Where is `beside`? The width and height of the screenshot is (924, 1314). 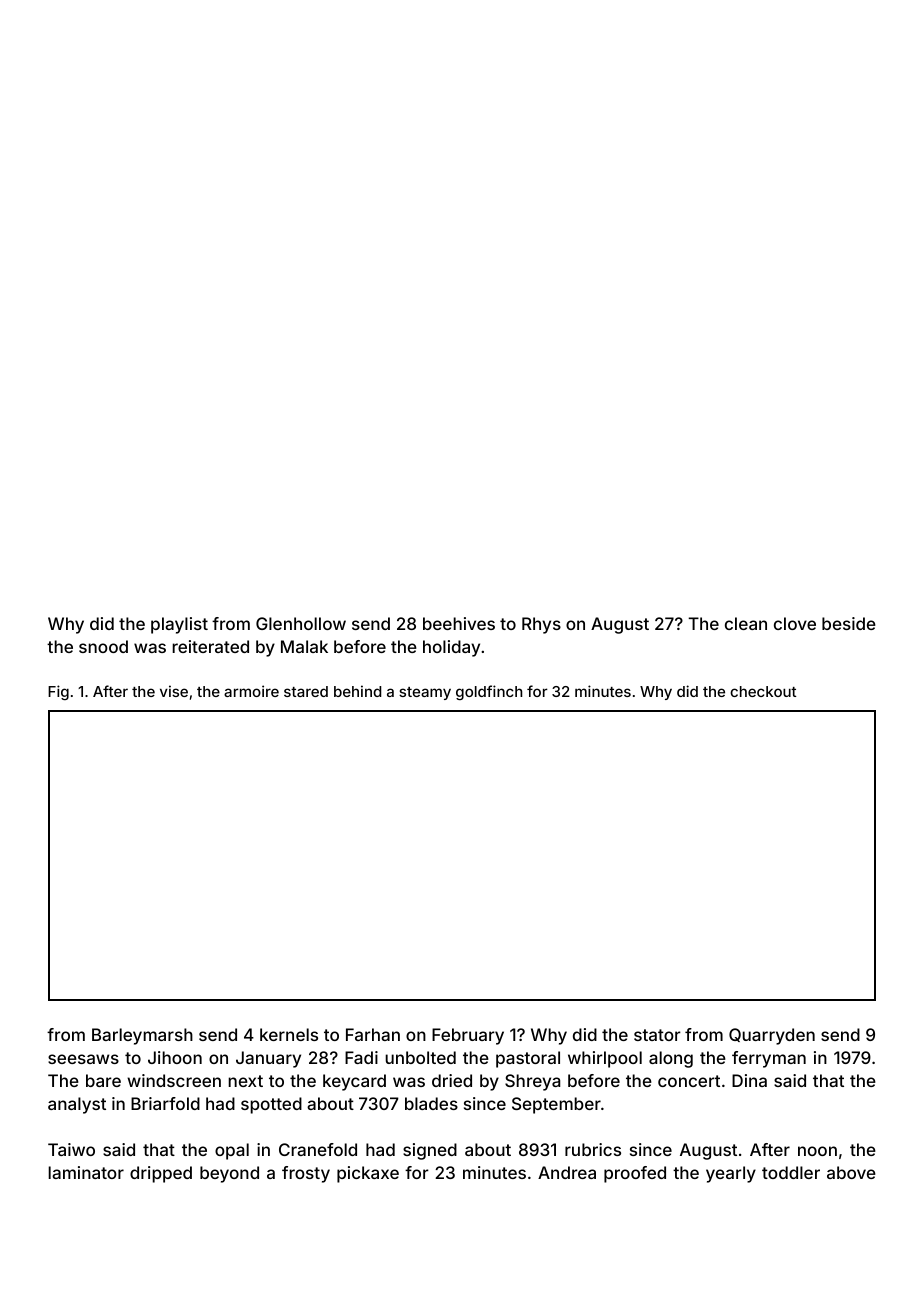
beside is located at coordinates (849, 623).
